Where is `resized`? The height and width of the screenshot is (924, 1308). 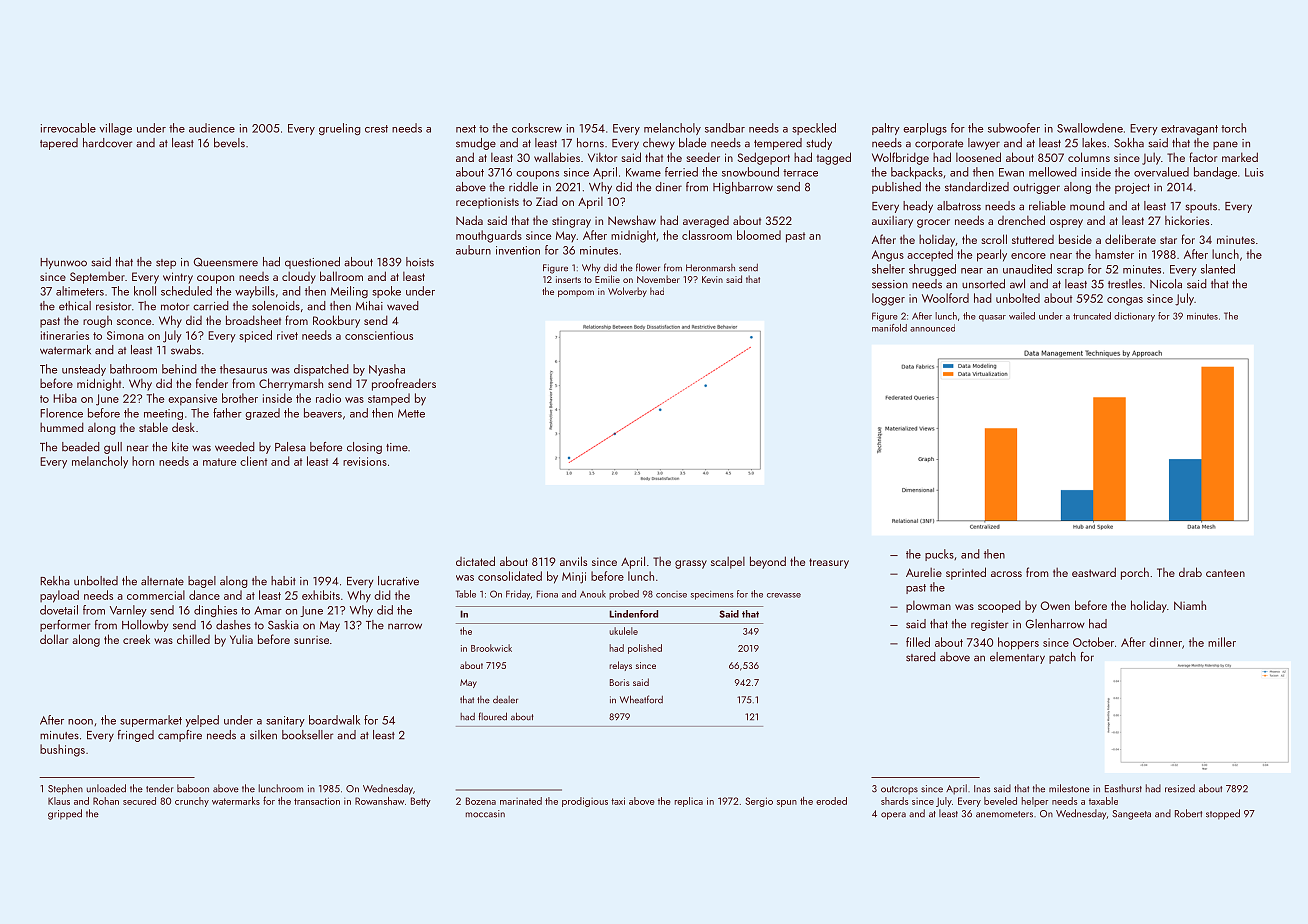
resized is located at coordinates (1180, 788).
